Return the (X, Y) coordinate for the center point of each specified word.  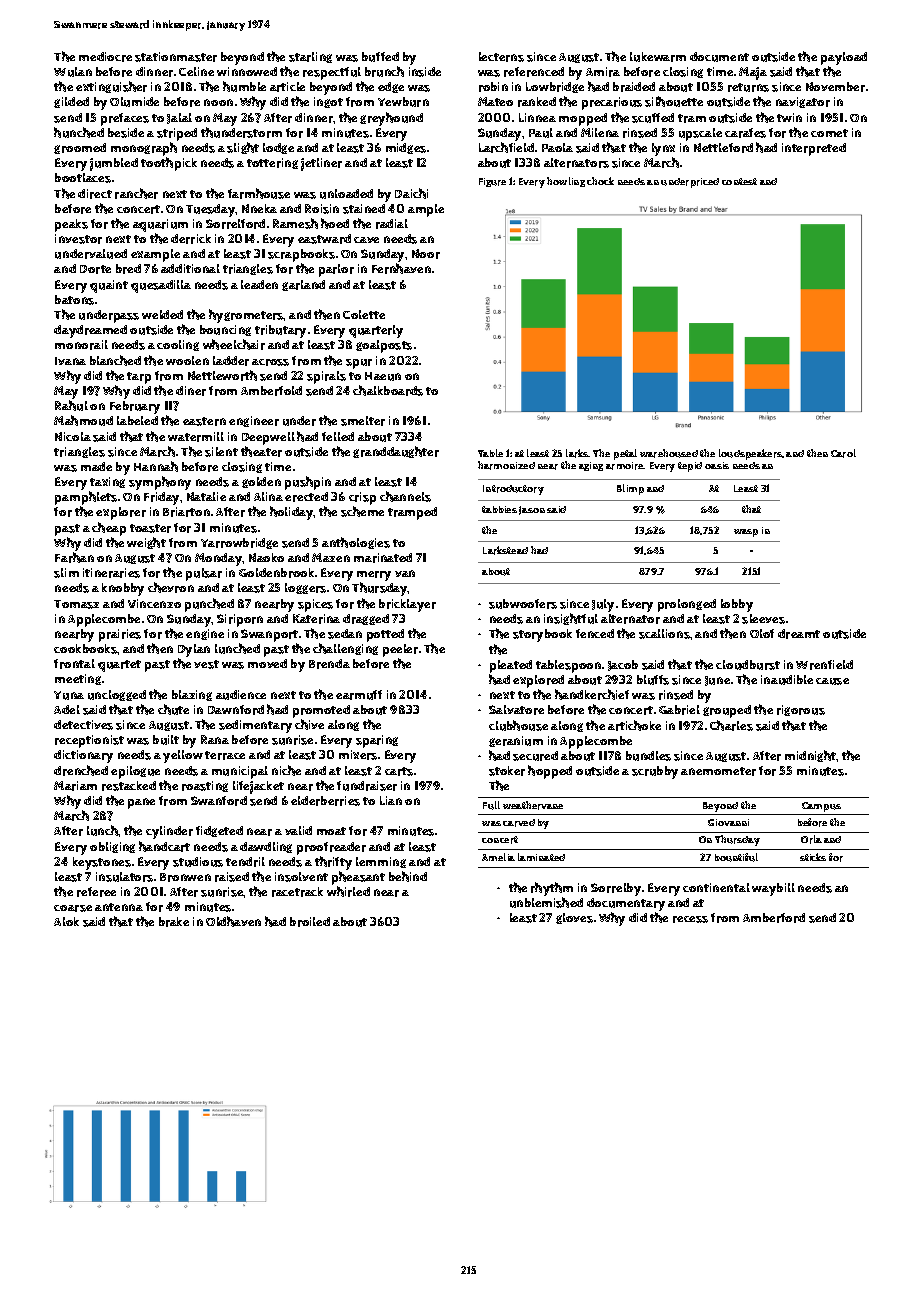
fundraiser (367, 786)
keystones (102, 863)
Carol (843, 453)
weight (146, 543)
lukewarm (658, 57)
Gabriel (679, 710)
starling (310, 57)
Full (491, 805)
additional (190, 268)
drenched (81, 770)
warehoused (669, 453)
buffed (380, 57)
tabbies (499, 509)
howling (566, 182)
